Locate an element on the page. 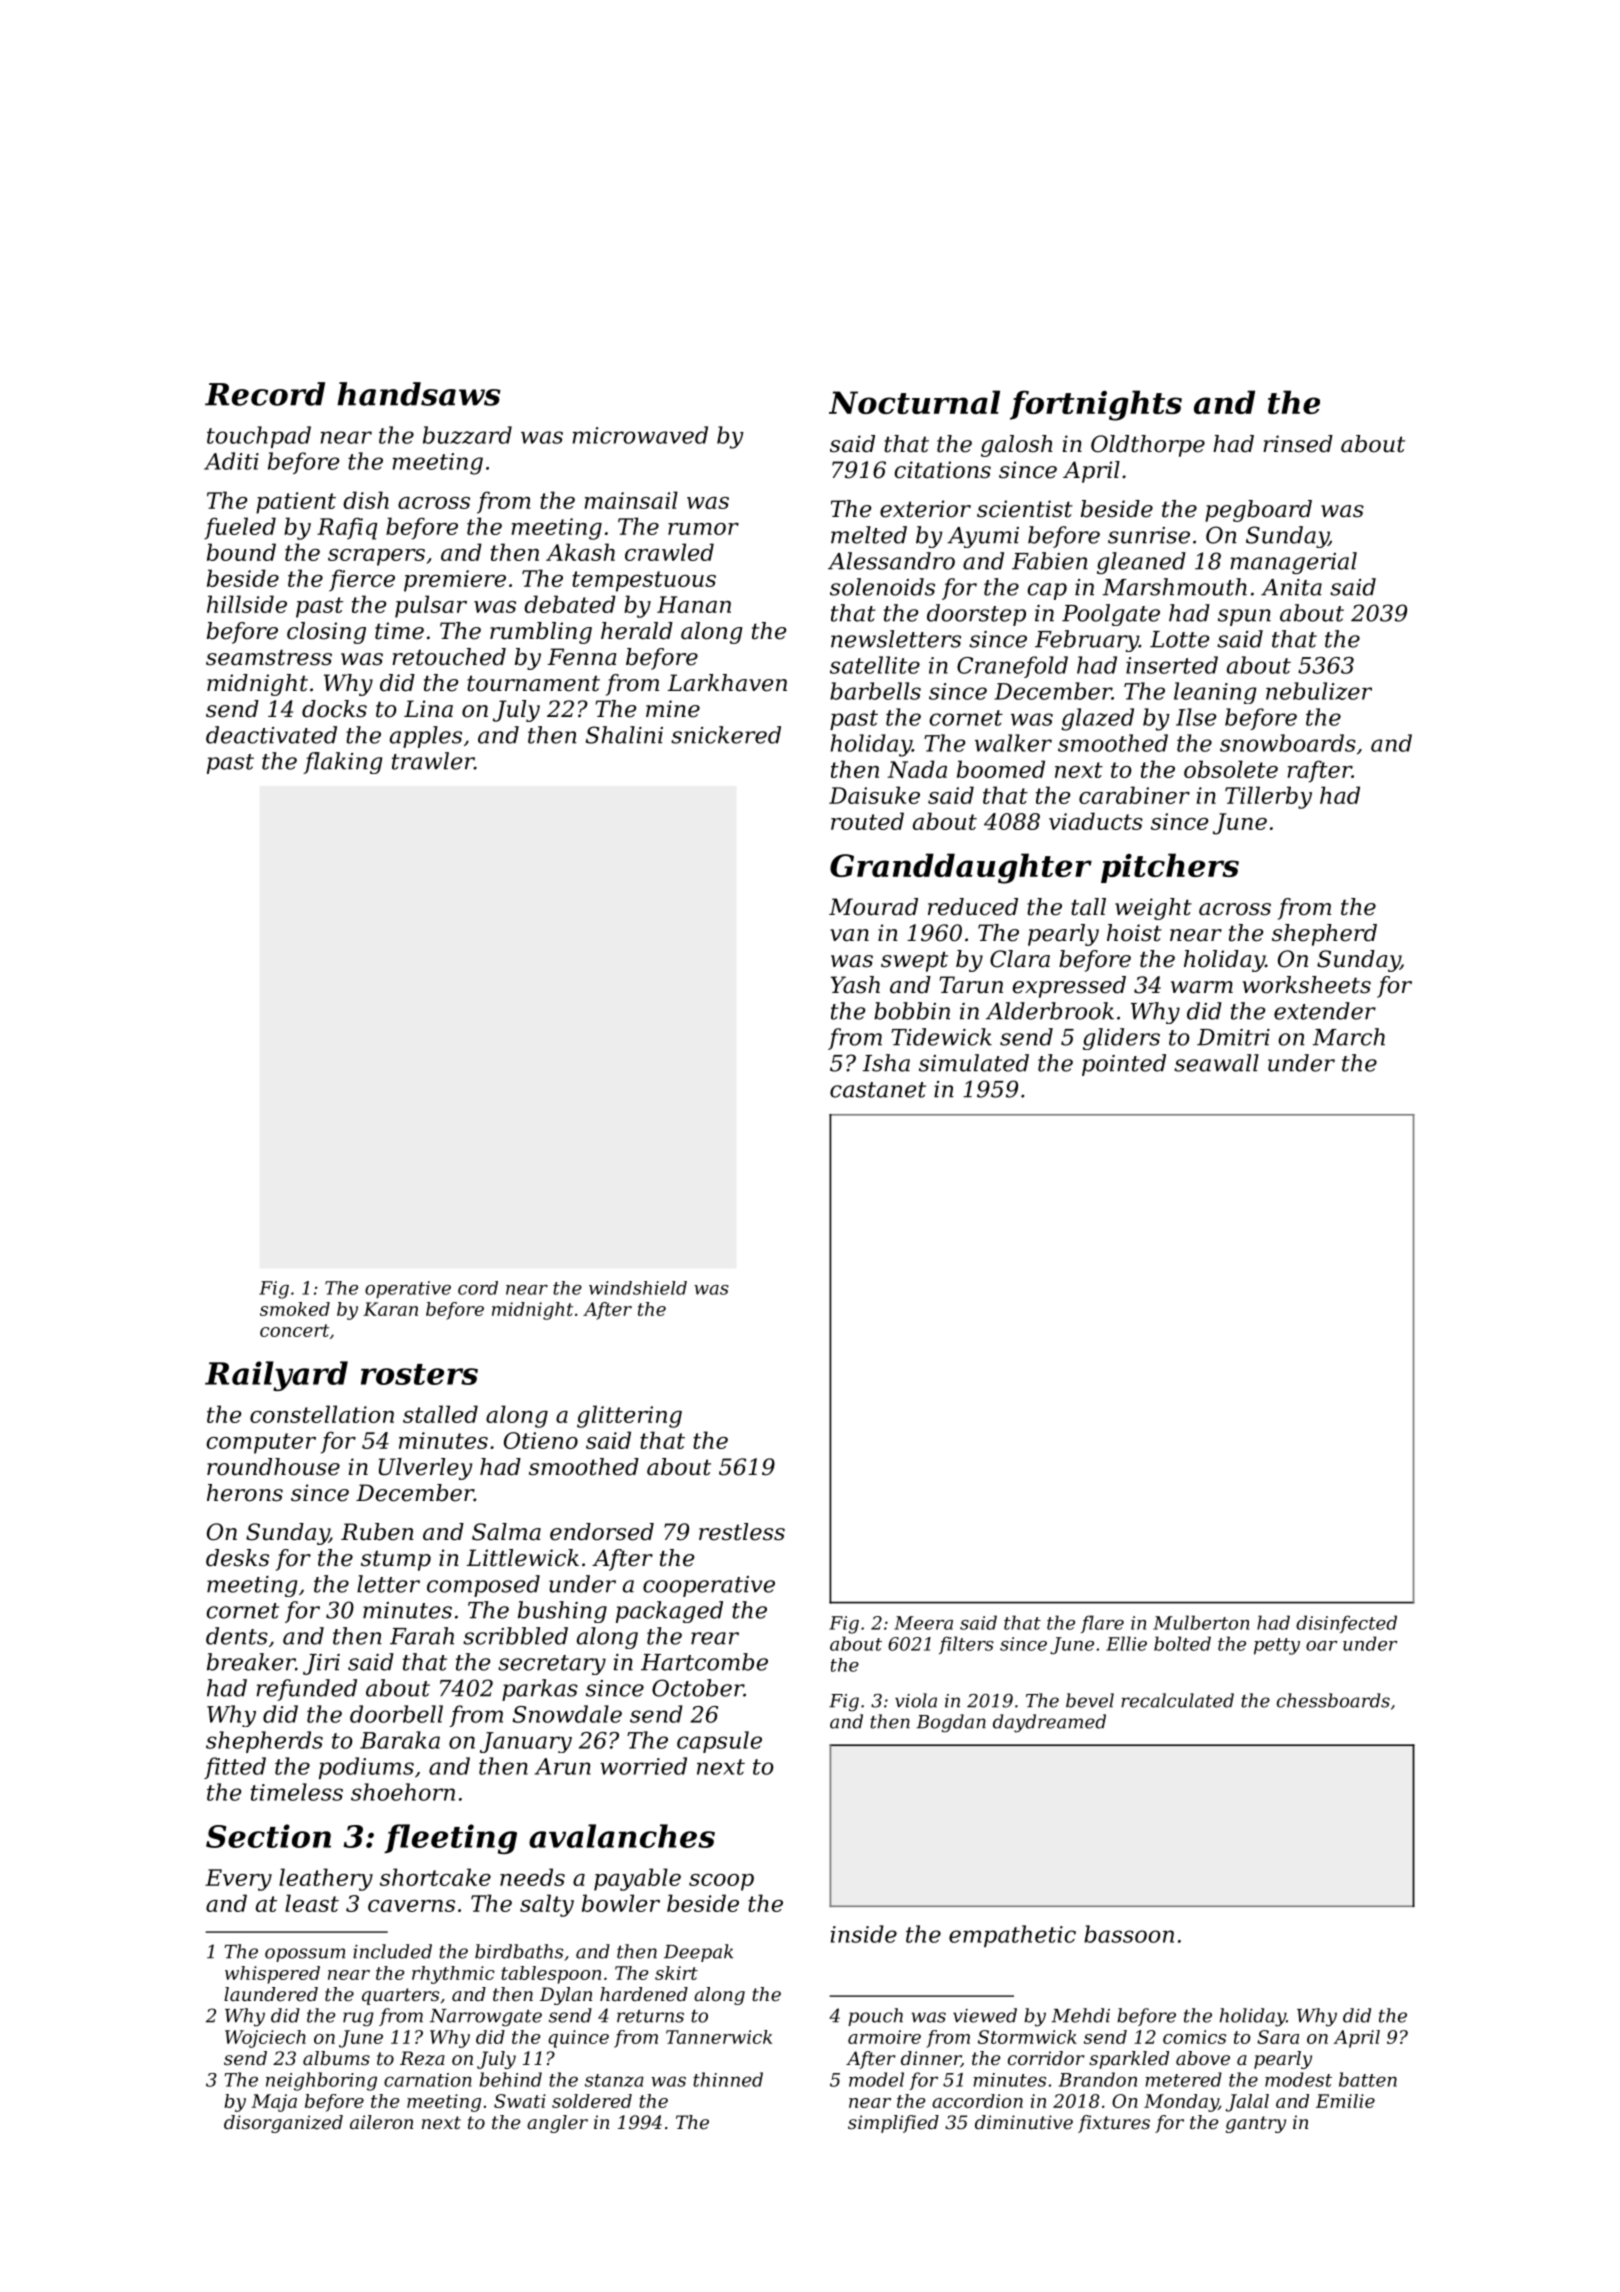 The height and width of the document is (2292, 1620). disorganized is located at coordinates (283, 2124).
